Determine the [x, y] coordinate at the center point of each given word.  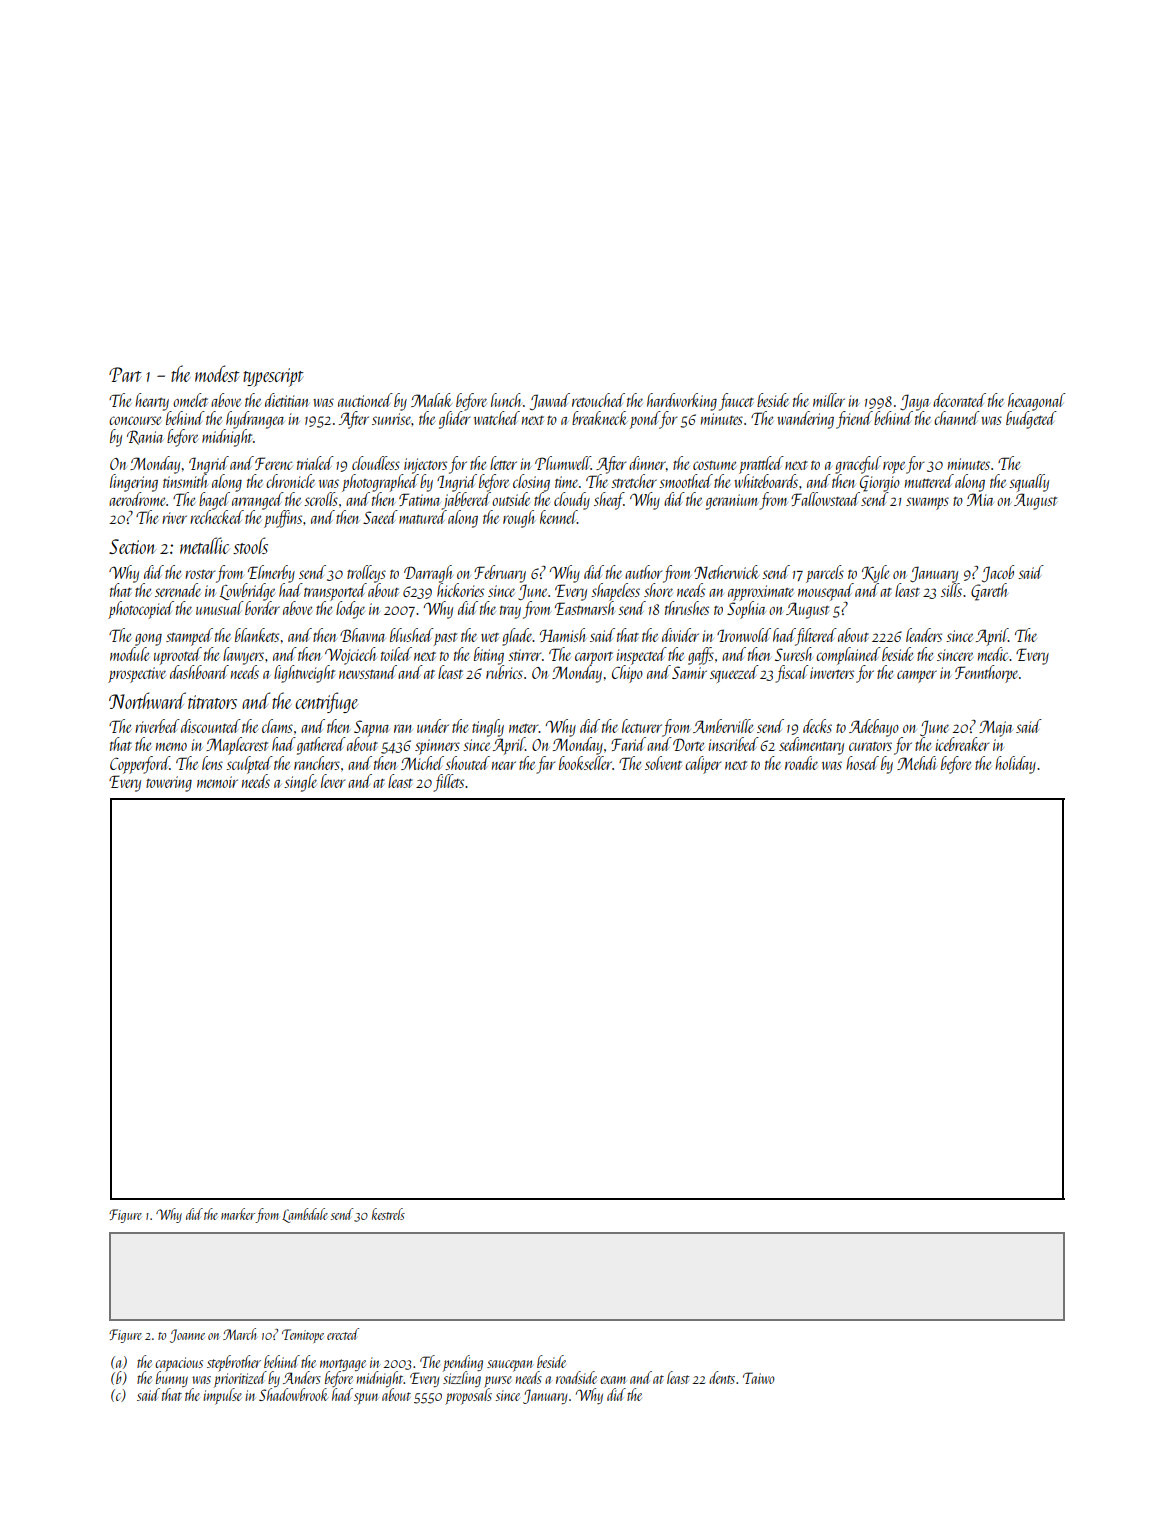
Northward [147, 700]
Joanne [187, 1336]
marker [238, 1214]
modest [217, 373]
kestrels [388, 1214]
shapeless [615, 592]
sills [951, 590]
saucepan [509, 1366]
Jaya [914, 402]
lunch [506, 400]
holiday [1015, 765]
